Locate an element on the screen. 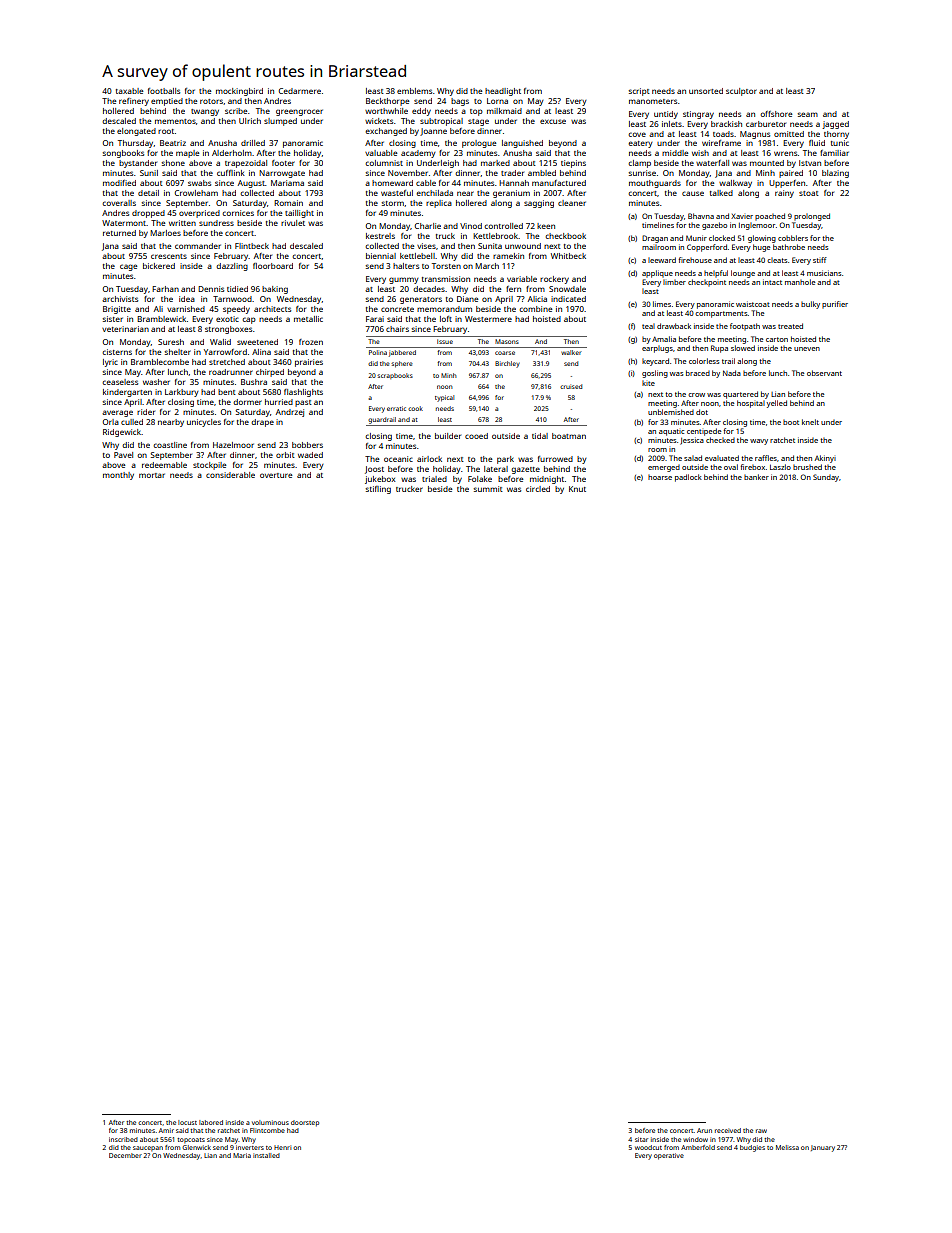 The image size is (952, 1233). installed is located at coordinates (266, 1155).
